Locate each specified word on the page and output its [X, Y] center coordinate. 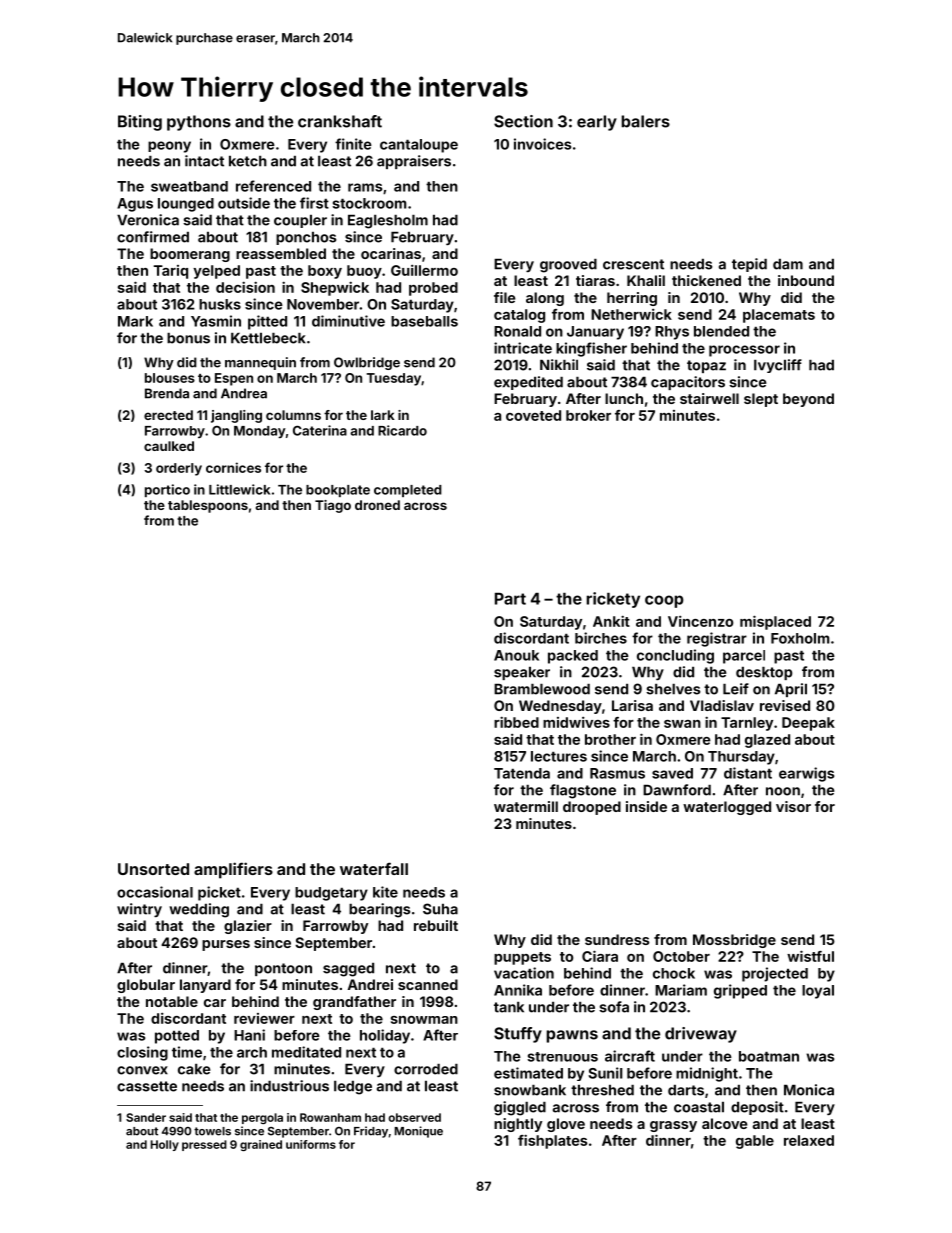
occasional [155, 892]
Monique [419, 1132]
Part [510, 599]
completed [408, 491]
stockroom [369, 203]
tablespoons [208, 506]
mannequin [260, 363]
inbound [806, 280]
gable [755, 1142]
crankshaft [340, 121]
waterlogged [727, 808]
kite [385, 892]
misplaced [775, 622]
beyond [808, 400]
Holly [165, 1145]
